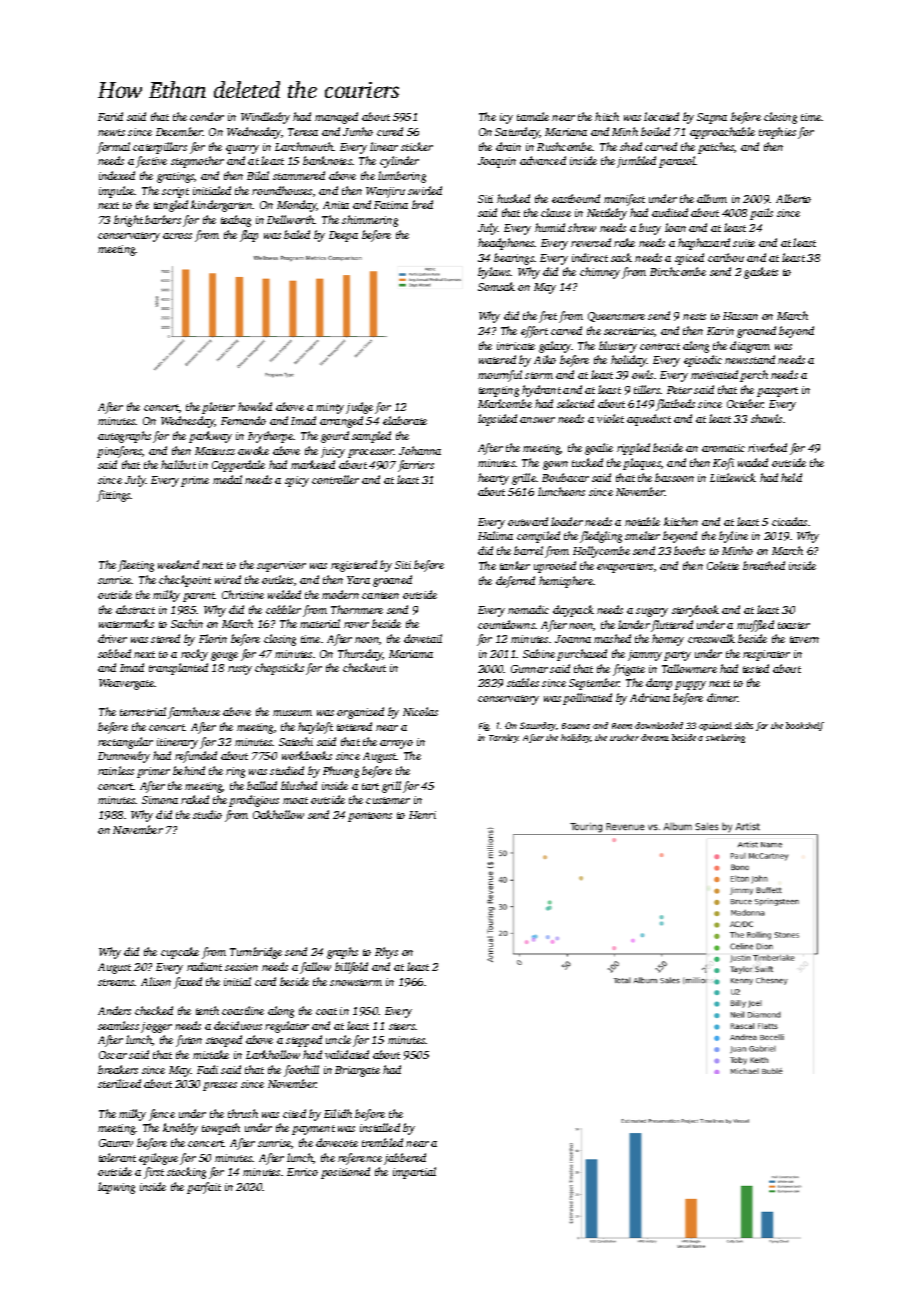  I want to click on drain, so click(508, 146).
